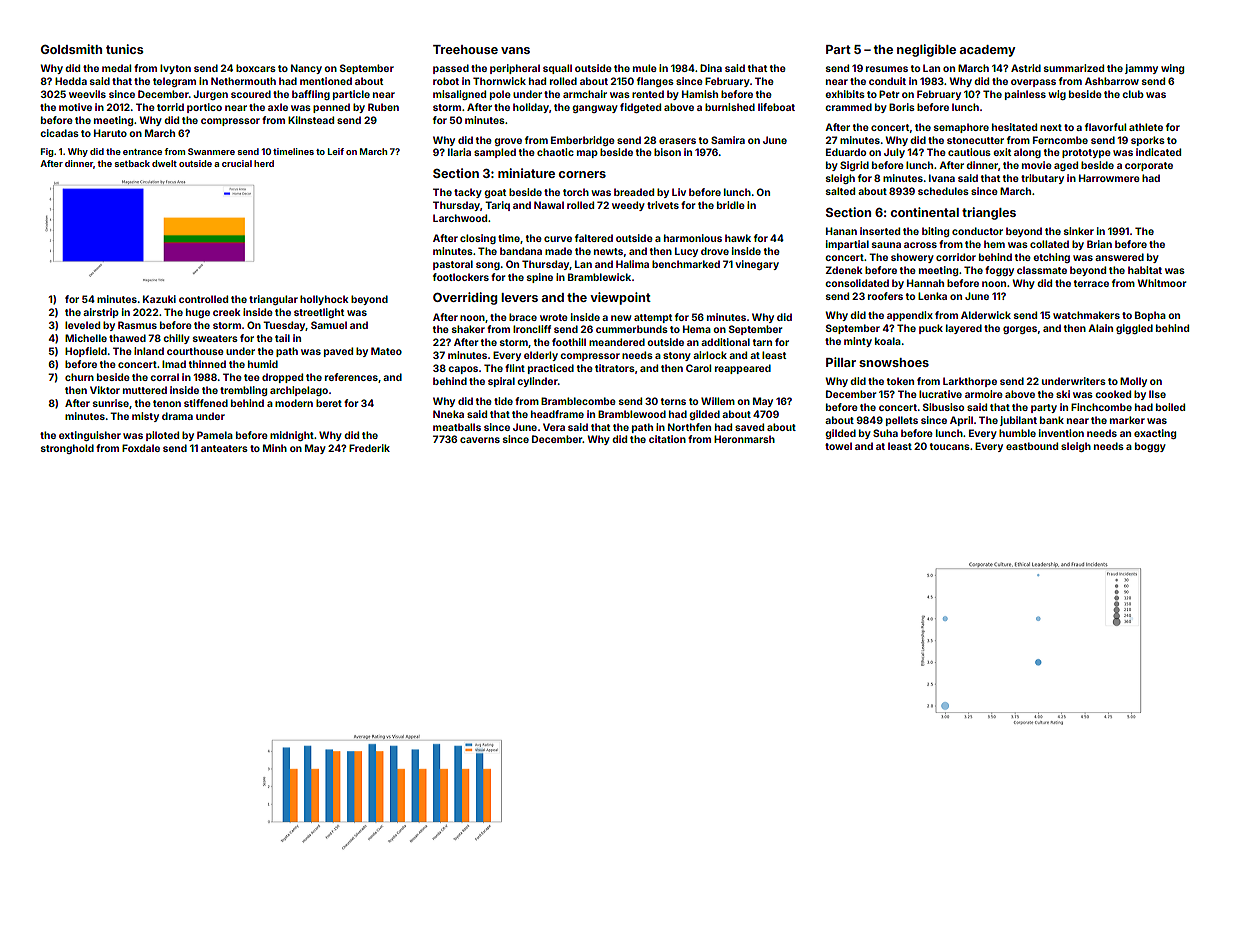 This page has height=952, width=1233. I want to click on Goldsmith, so click(71, 49).
